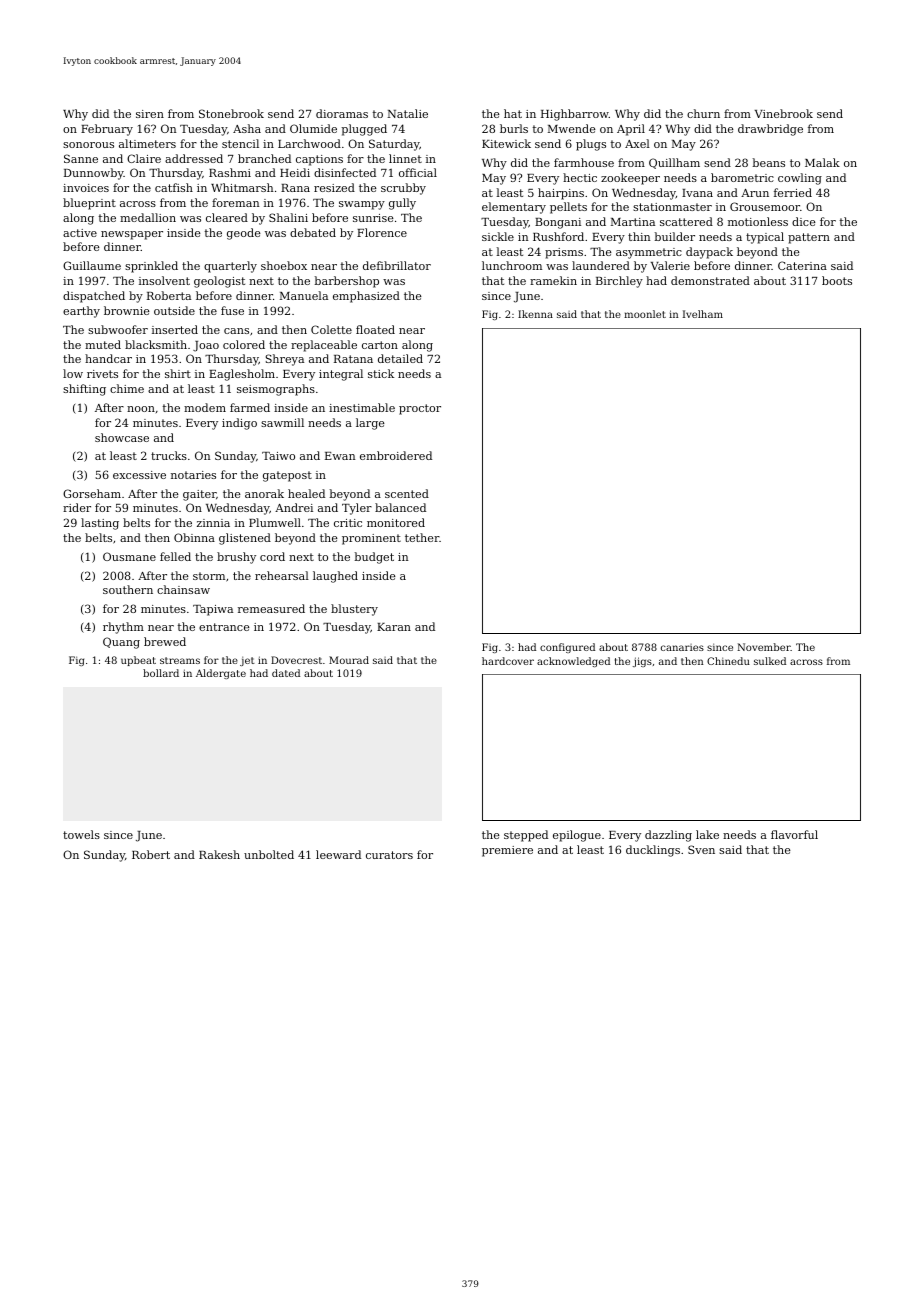  Describe the element at coordinates (394, 627) in the document. I see `Karan` at that location.
